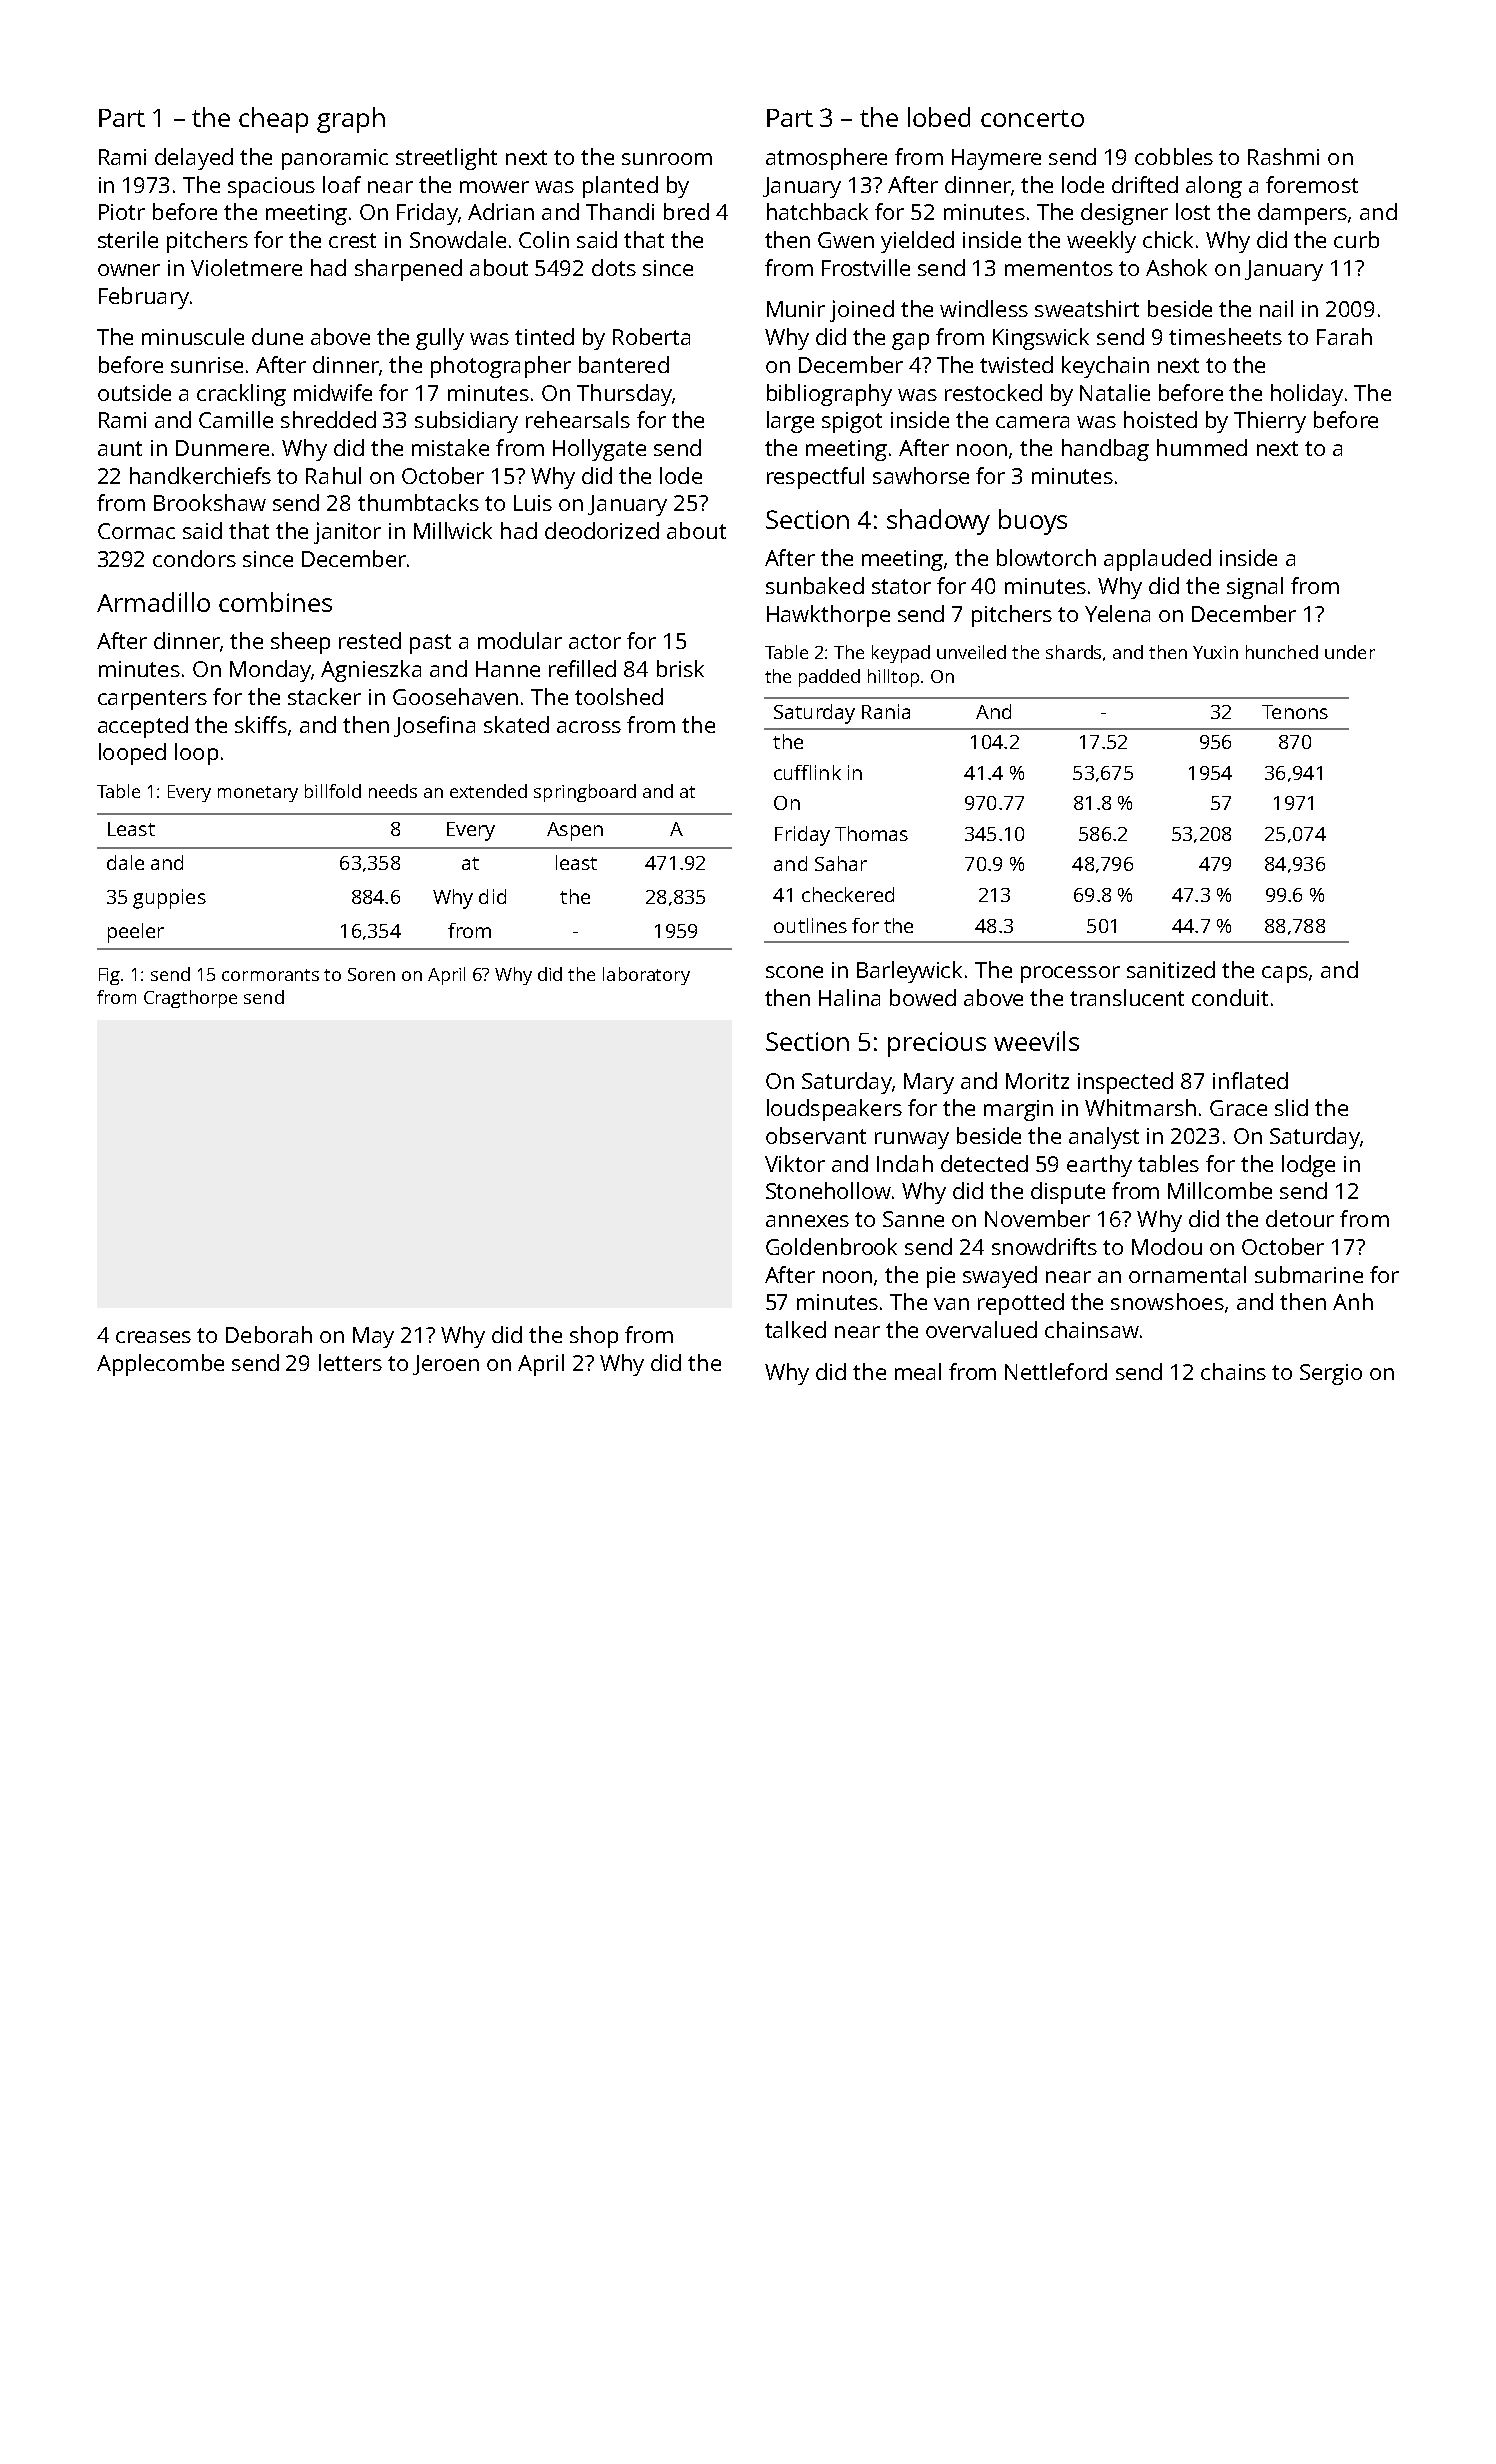 This screenshot has width=1496, height=2464. I want to click on Applecombe, so click(160, 1365).
